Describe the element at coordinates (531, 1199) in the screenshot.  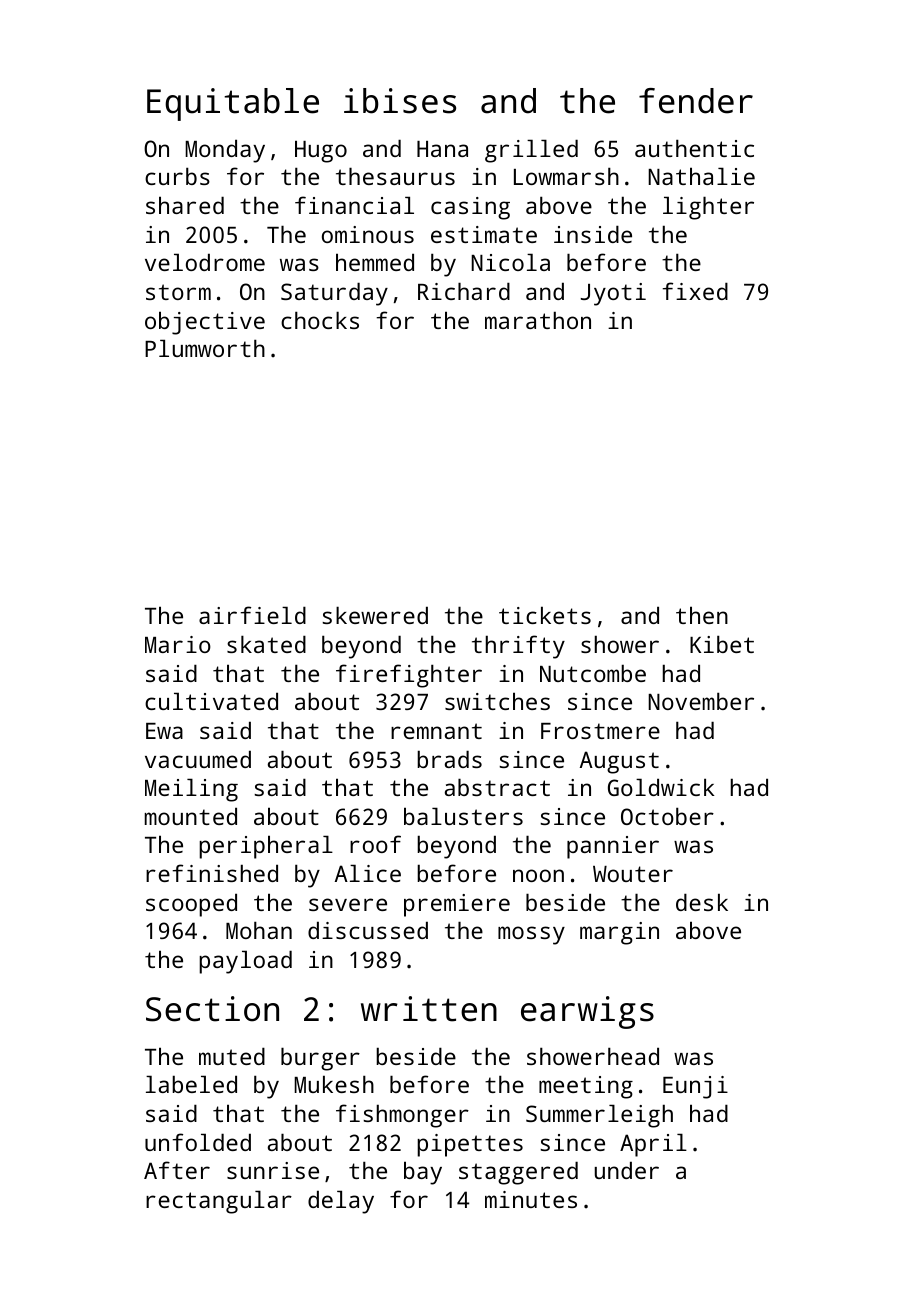
I see `minutes` at that location.
